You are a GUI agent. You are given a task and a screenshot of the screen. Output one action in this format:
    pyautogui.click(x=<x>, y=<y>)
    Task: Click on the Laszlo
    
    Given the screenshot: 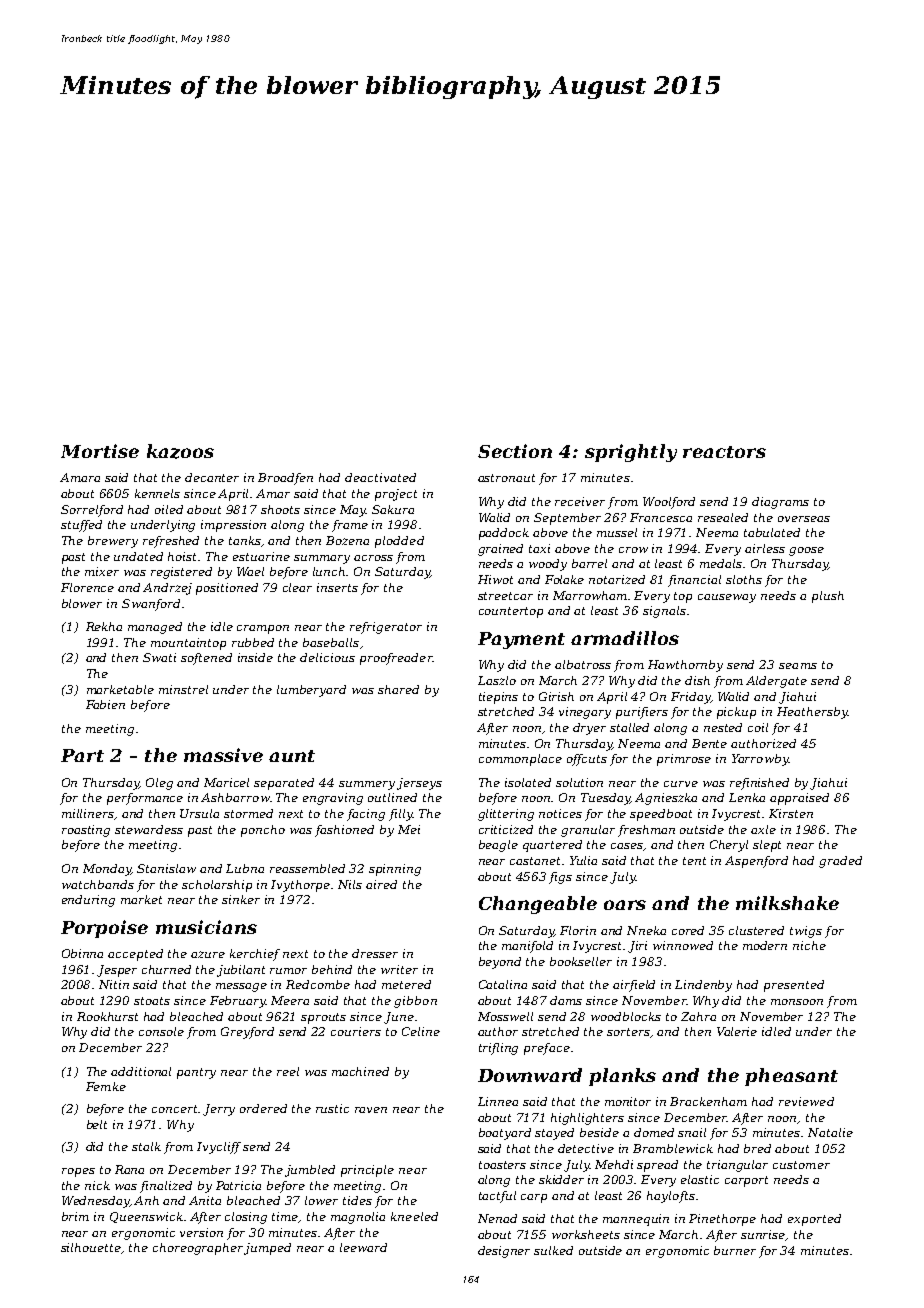 What is the action you would take?
    pyautogui.click(x=497, y=680)
